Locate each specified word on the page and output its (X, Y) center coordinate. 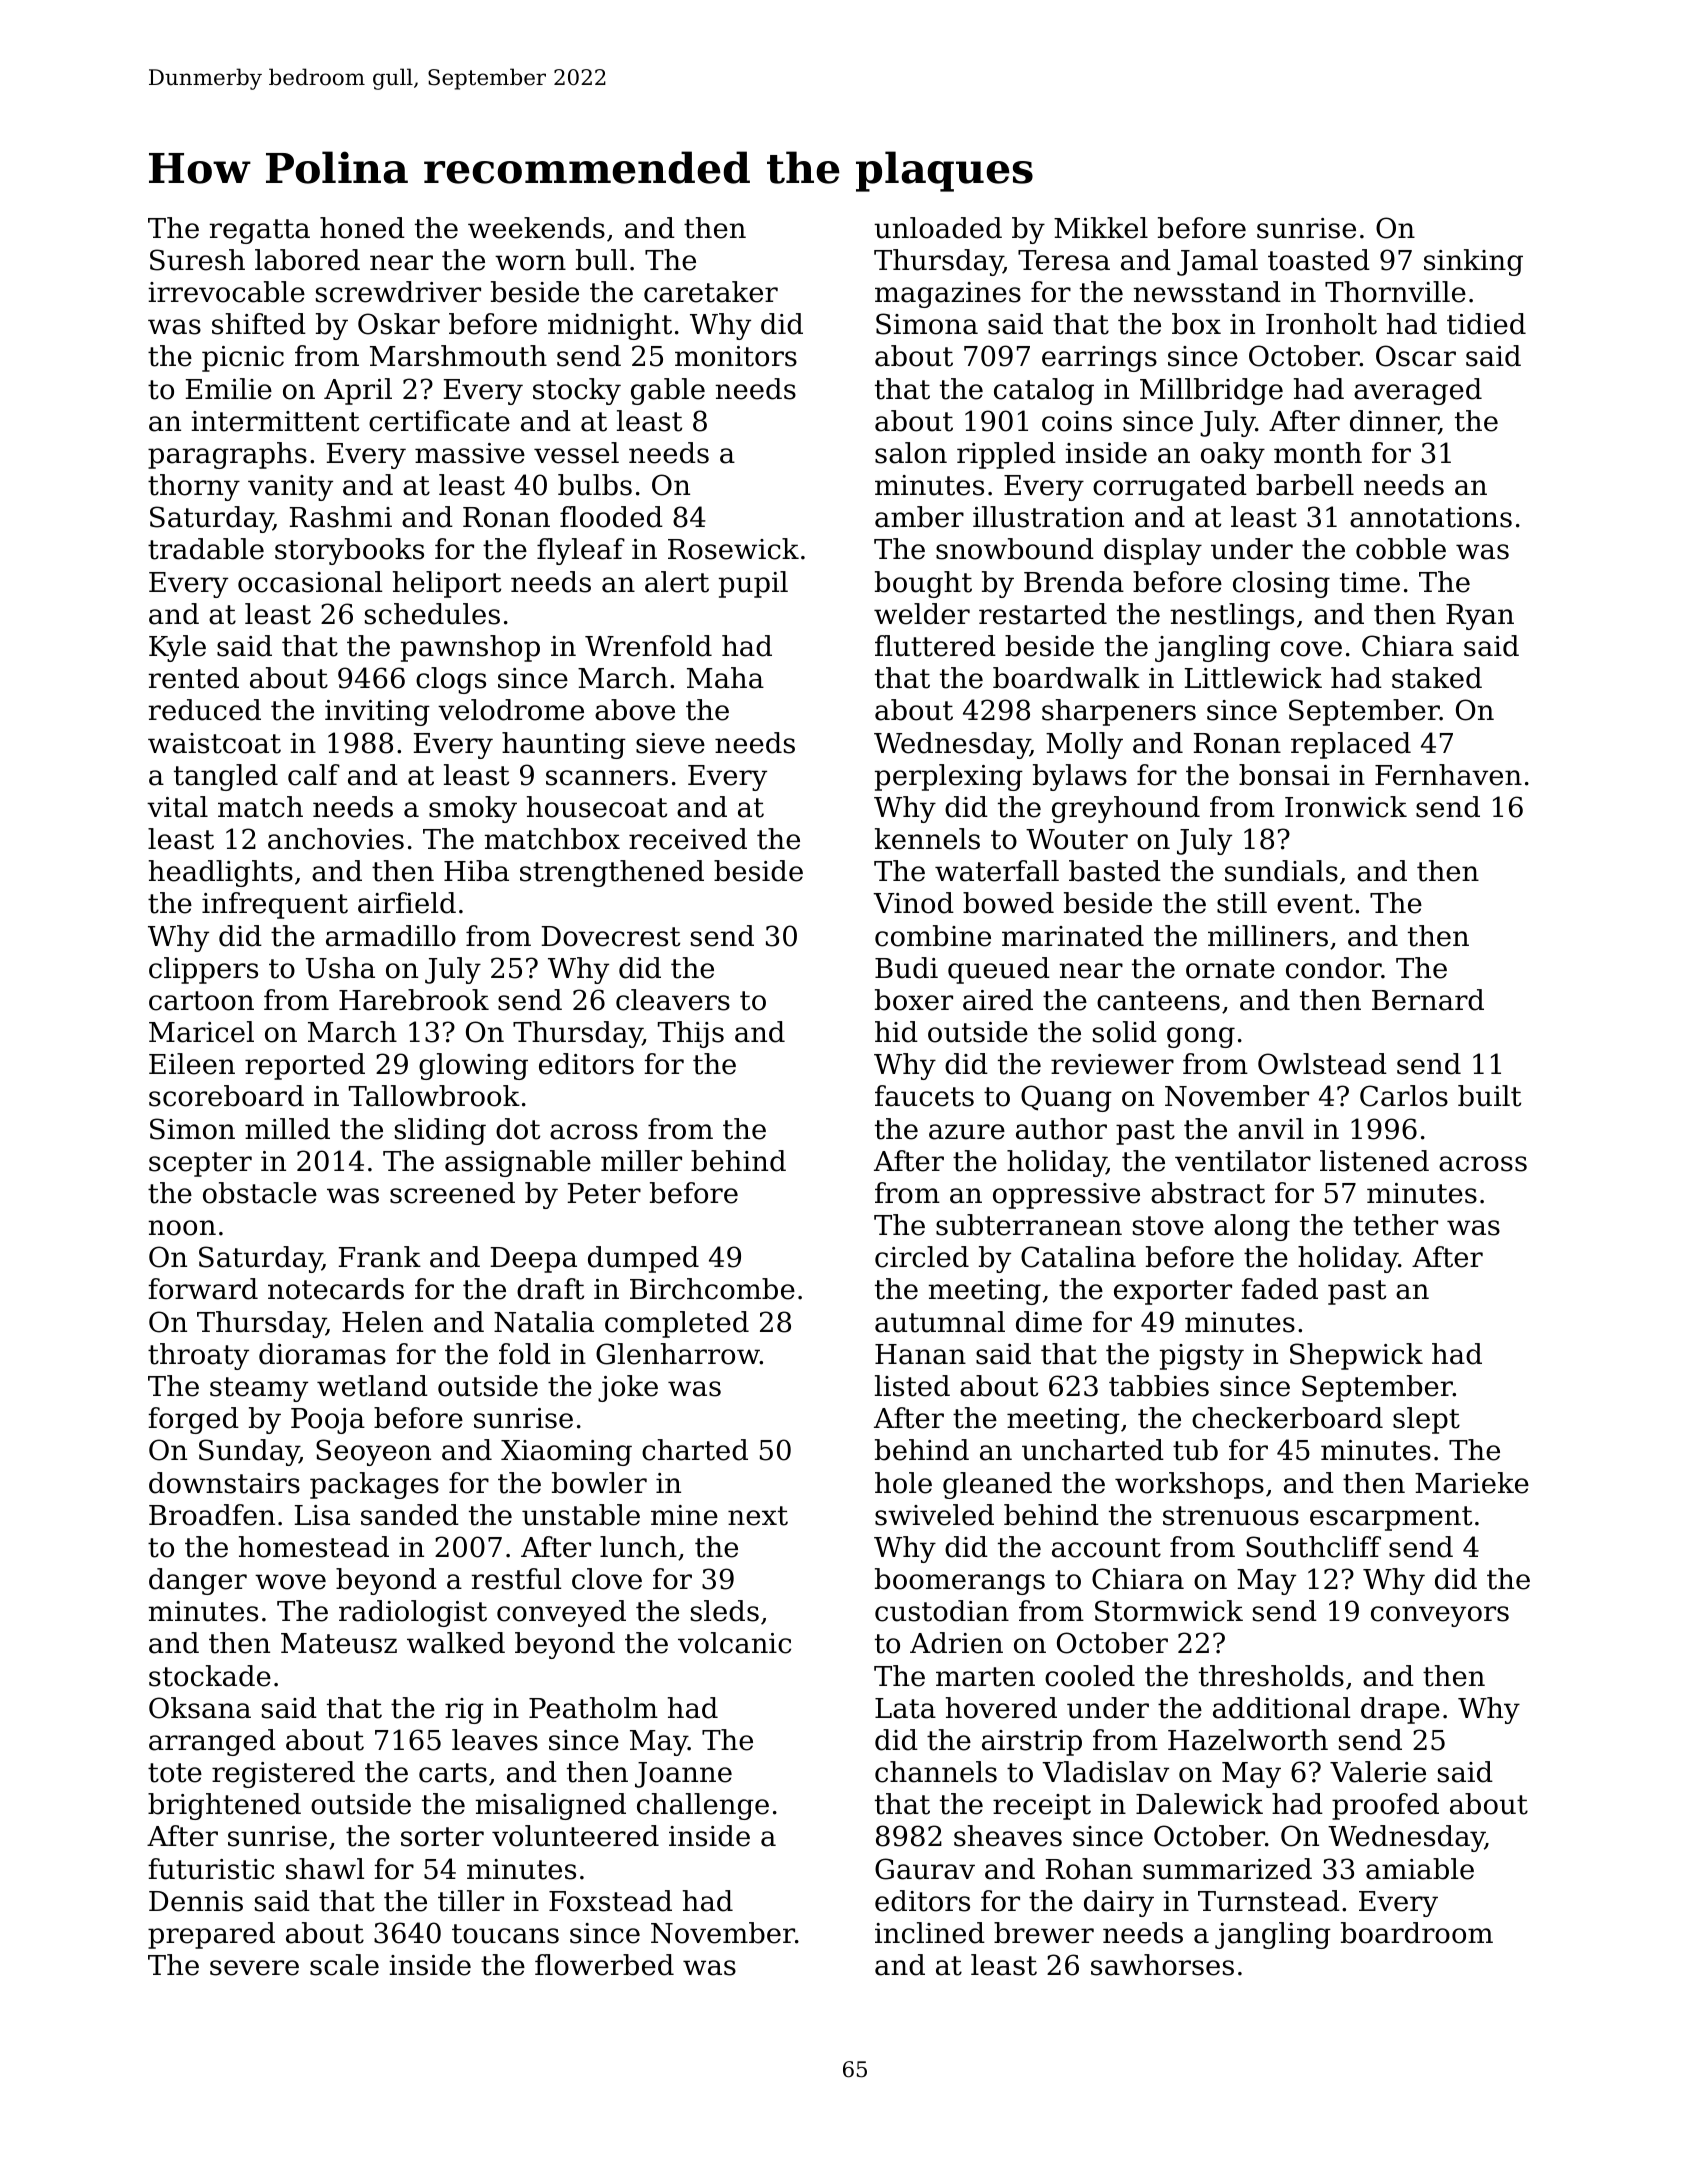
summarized (1227, 1869)
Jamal (1217, 262)
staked (1437, 678)
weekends (536, 228)
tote (175, 1773)
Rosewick (733, 549)
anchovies (336, 839)
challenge (703, 1806)
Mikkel (1101, 228)
